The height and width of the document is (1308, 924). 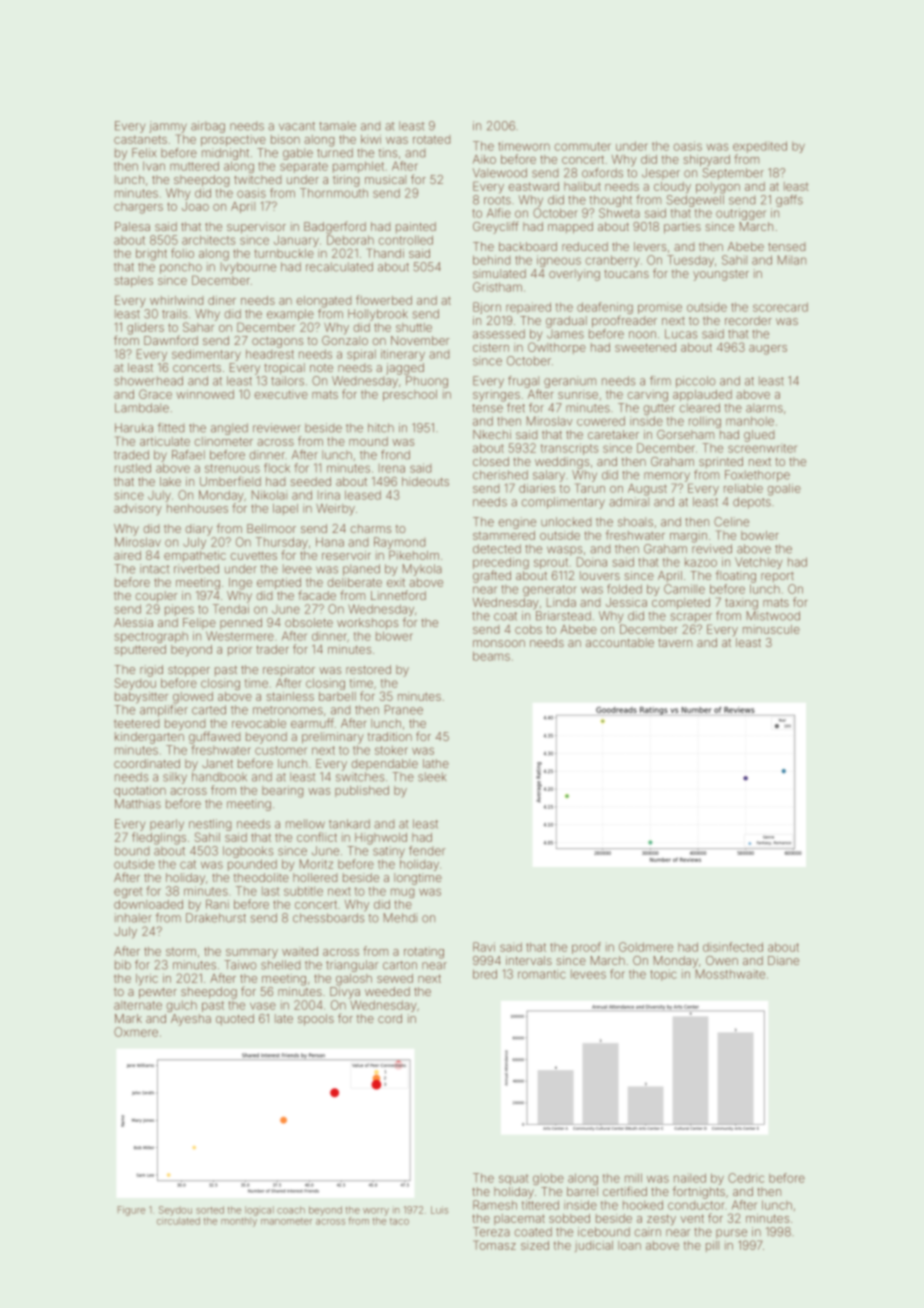 I want to click on manometer, so click(x=286, y=1221).
